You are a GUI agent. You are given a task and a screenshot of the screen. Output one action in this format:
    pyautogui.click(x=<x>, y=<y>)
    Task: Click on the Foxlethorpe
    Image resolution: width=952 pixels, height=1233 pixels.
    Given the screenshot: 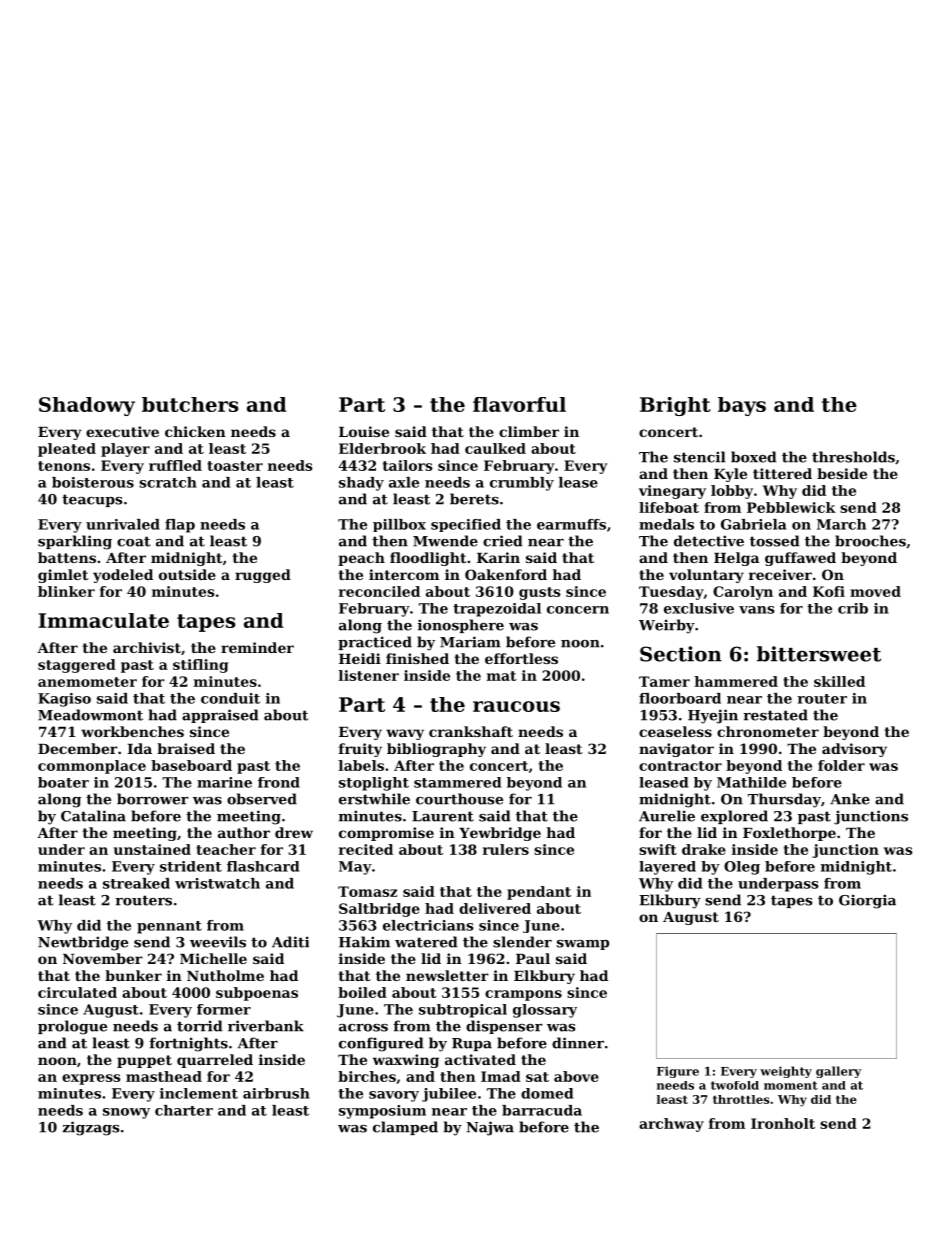 What is the action you would take?
    pyautogui.click(x=789, y=834)
